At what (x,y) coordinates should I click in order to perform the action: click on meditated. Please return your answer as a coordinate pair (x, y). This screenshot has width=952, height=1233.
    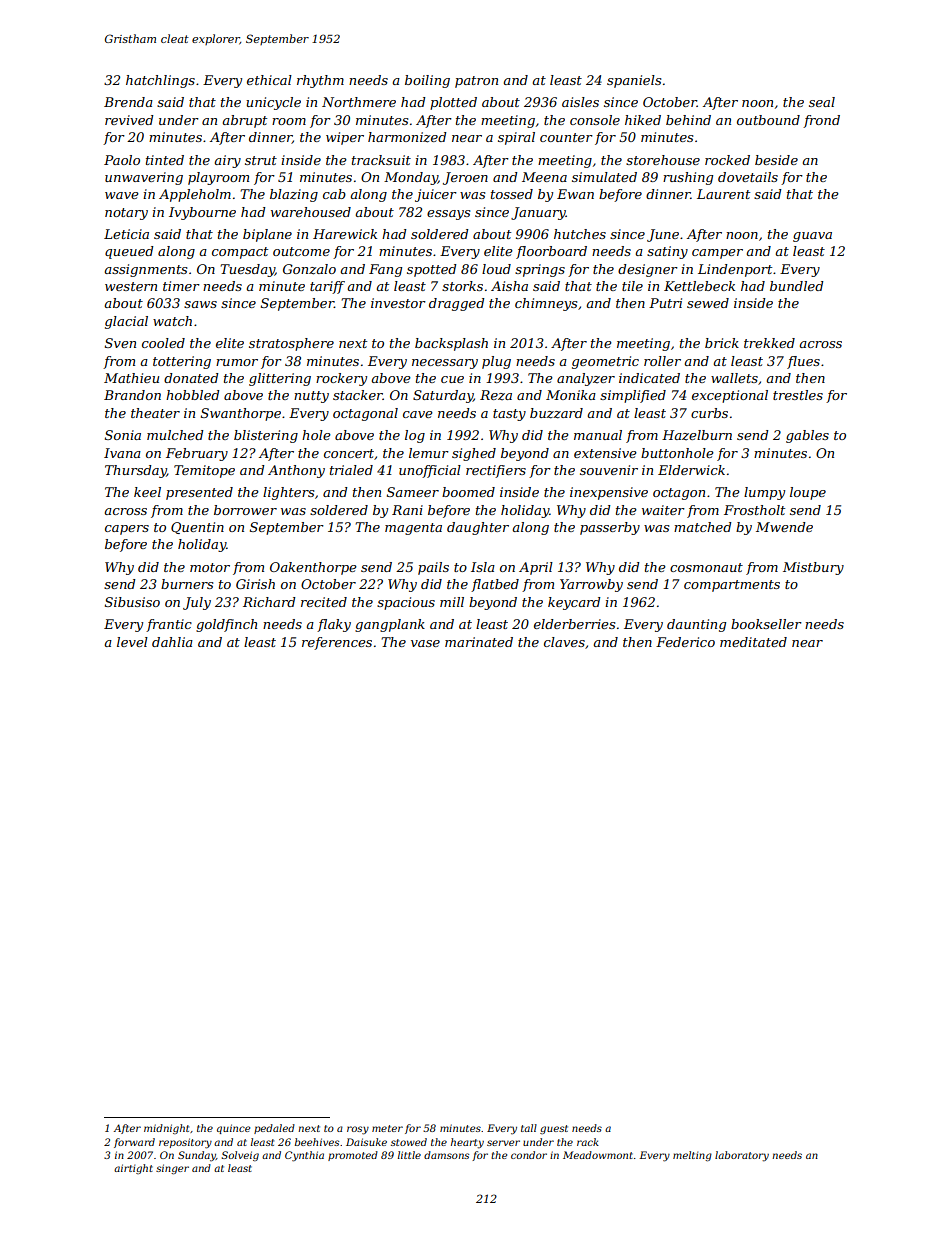
    Looking at the image, I should click on (753, 642).
